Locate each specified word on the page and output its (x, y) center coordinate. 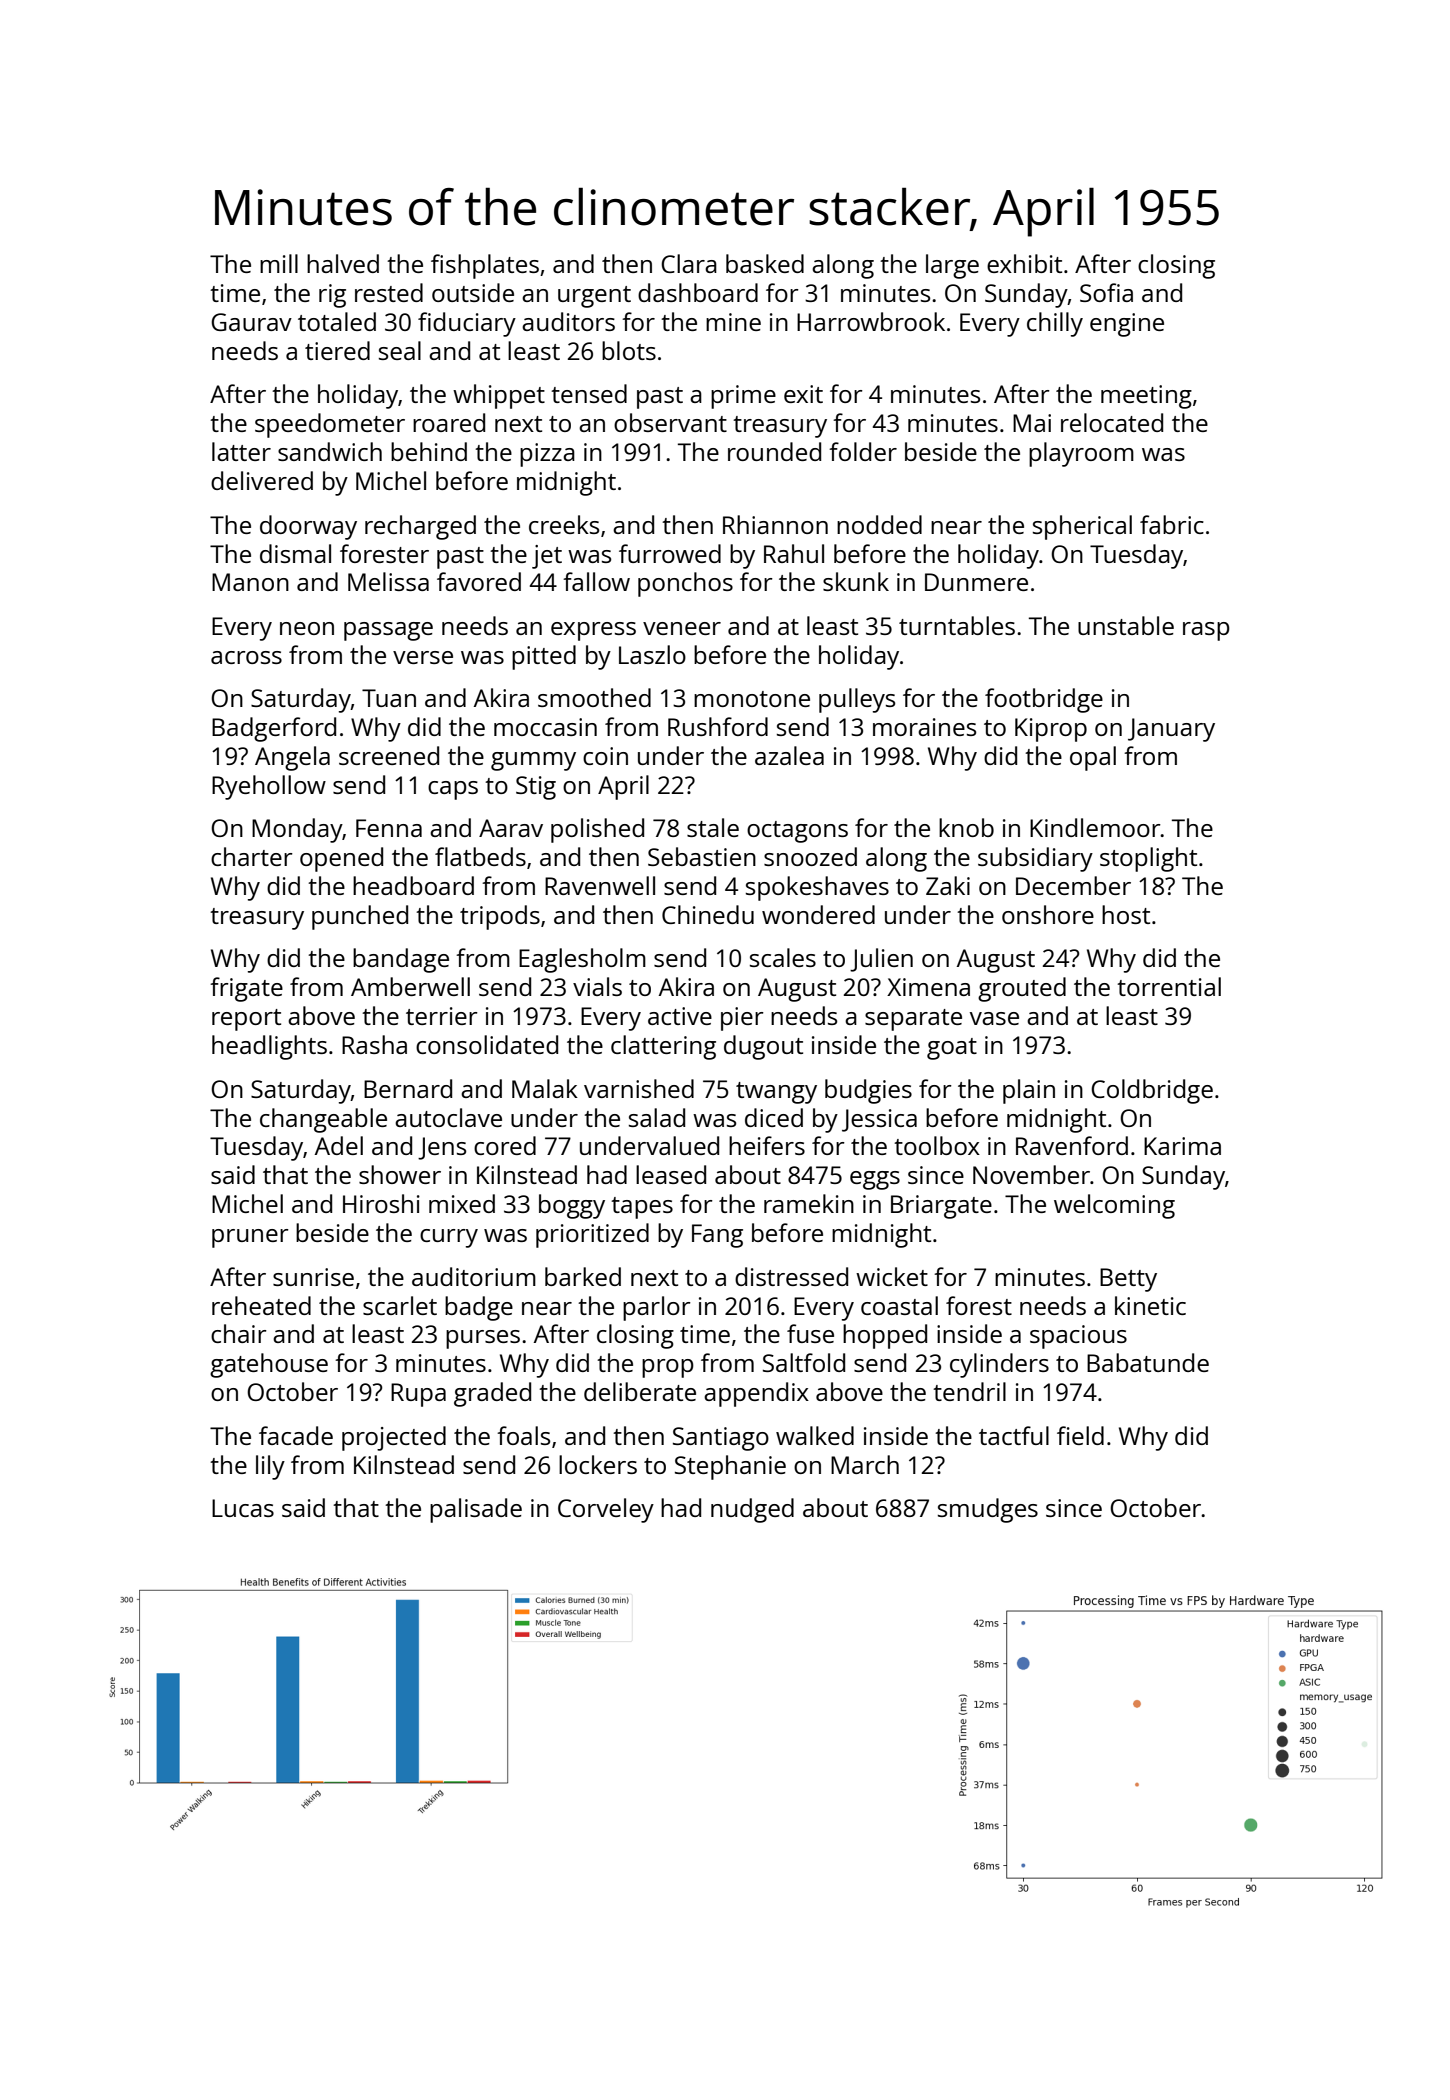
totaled (337, 321)
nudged (752, 1510)
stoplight (1148, 859)
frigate (246, 989)
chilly (1055, 324)
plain (1029, 1091)
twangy (776, 1093)
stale (713, 827)
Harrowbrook (871, 321)
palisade (476, 1510)
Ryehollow (269, 787)
